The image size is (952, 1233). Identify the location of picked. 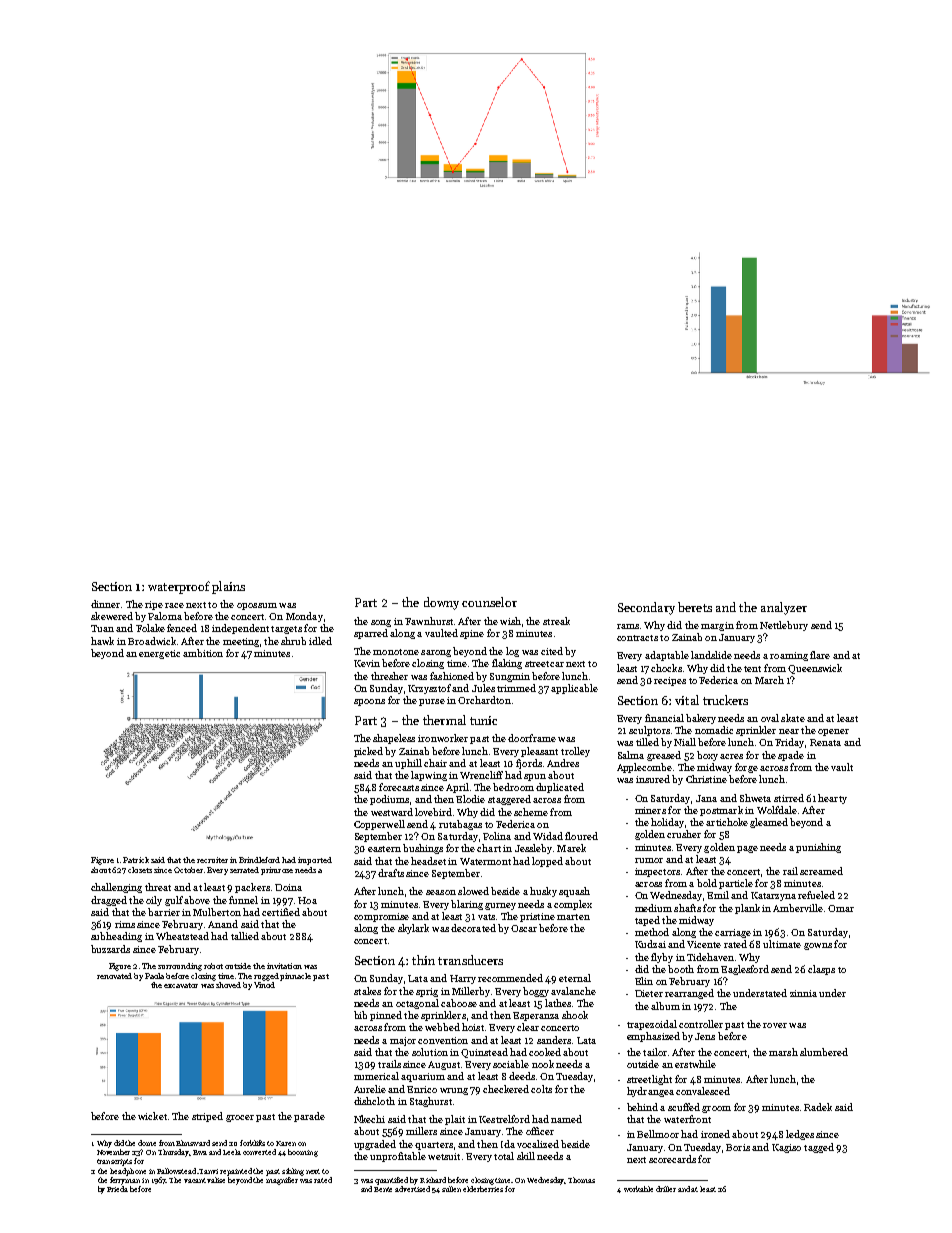
(368, 752).
